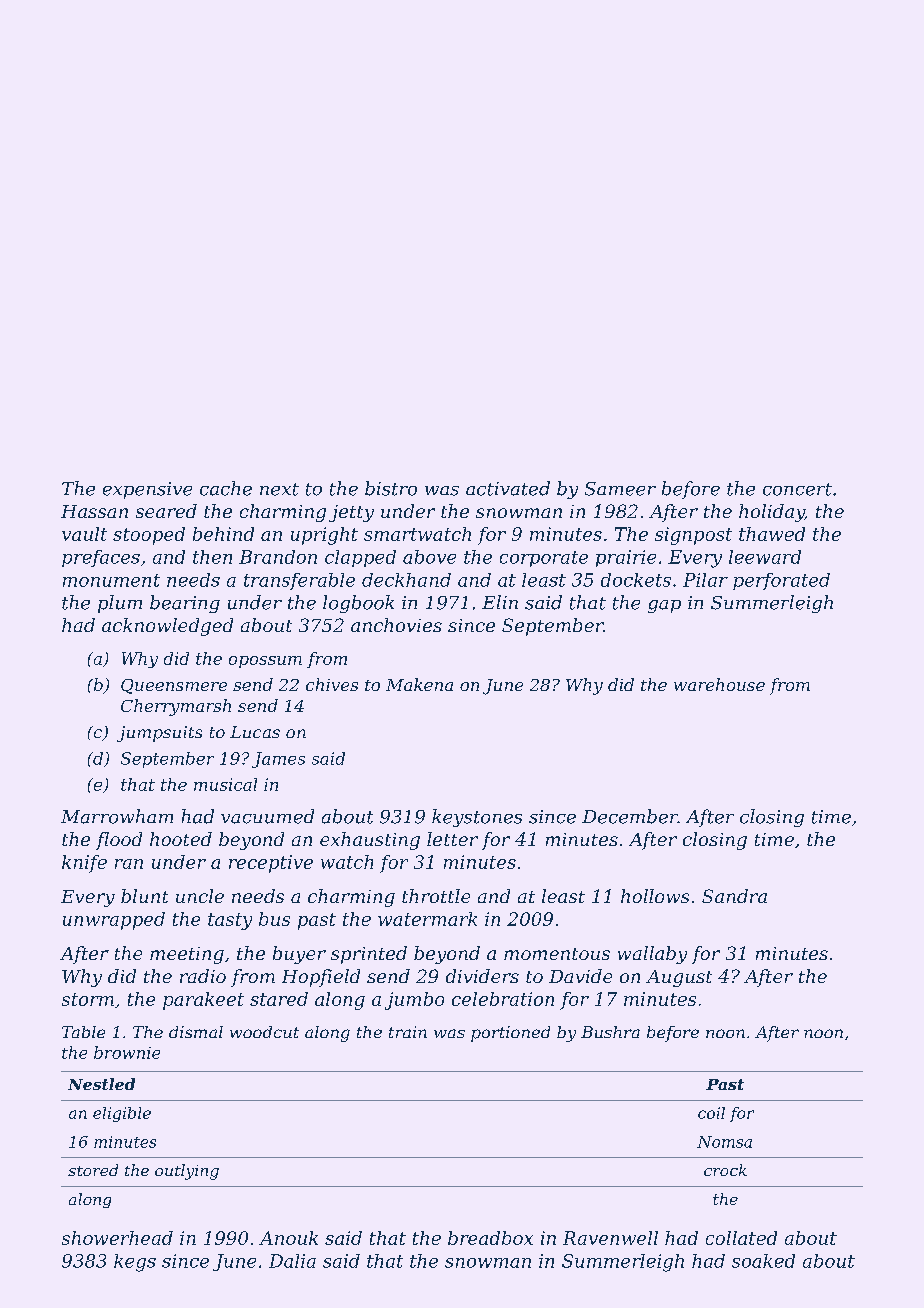 The height and width of the screenshot is (1308, 924). I want to click on concert, so click(797, 489).
